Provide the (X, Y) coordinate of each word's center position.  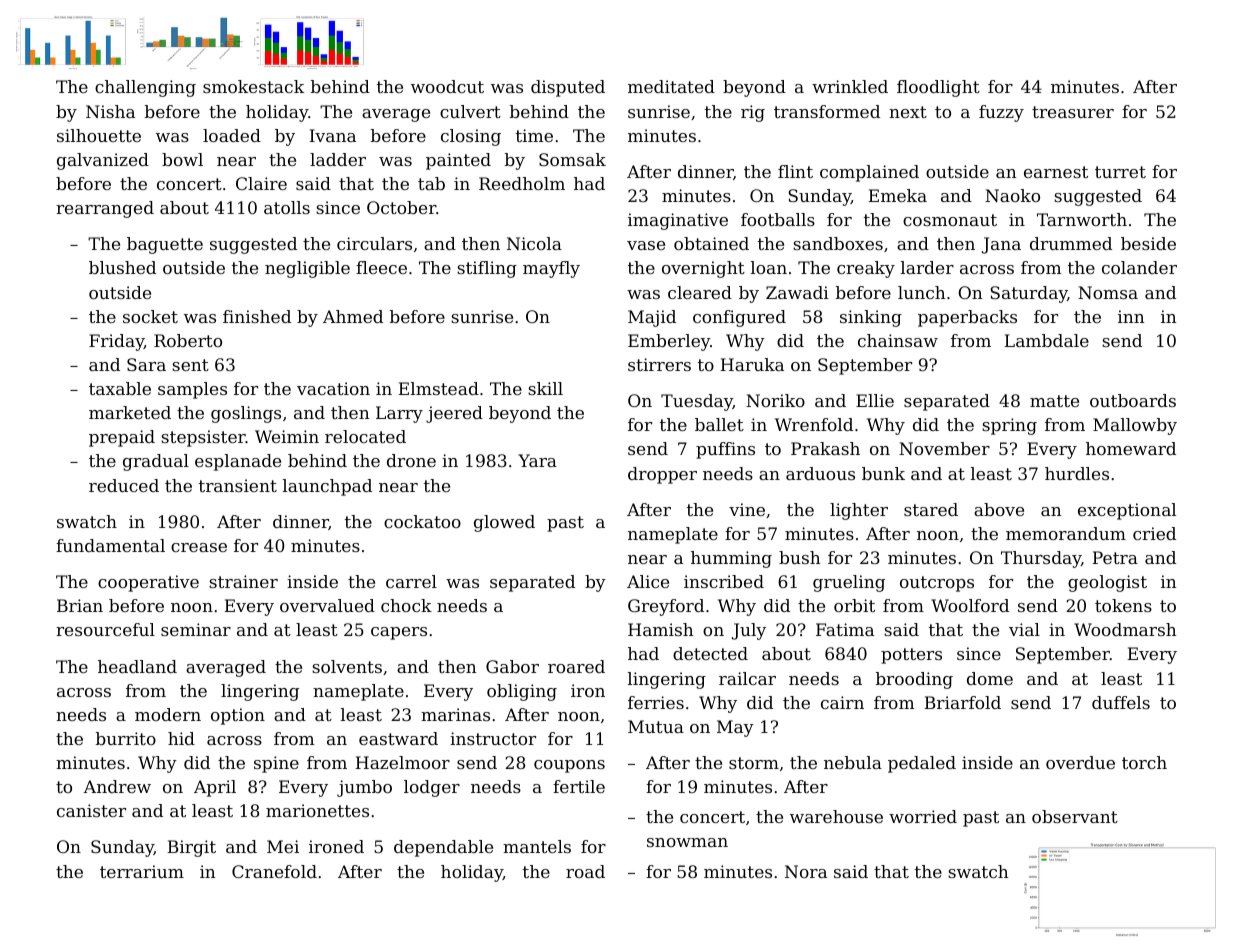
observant (1075, 816)
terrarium (142, 871)
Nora (806, 871)
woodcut (447, 86)
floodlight (938, 88)
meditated (671, 86)
